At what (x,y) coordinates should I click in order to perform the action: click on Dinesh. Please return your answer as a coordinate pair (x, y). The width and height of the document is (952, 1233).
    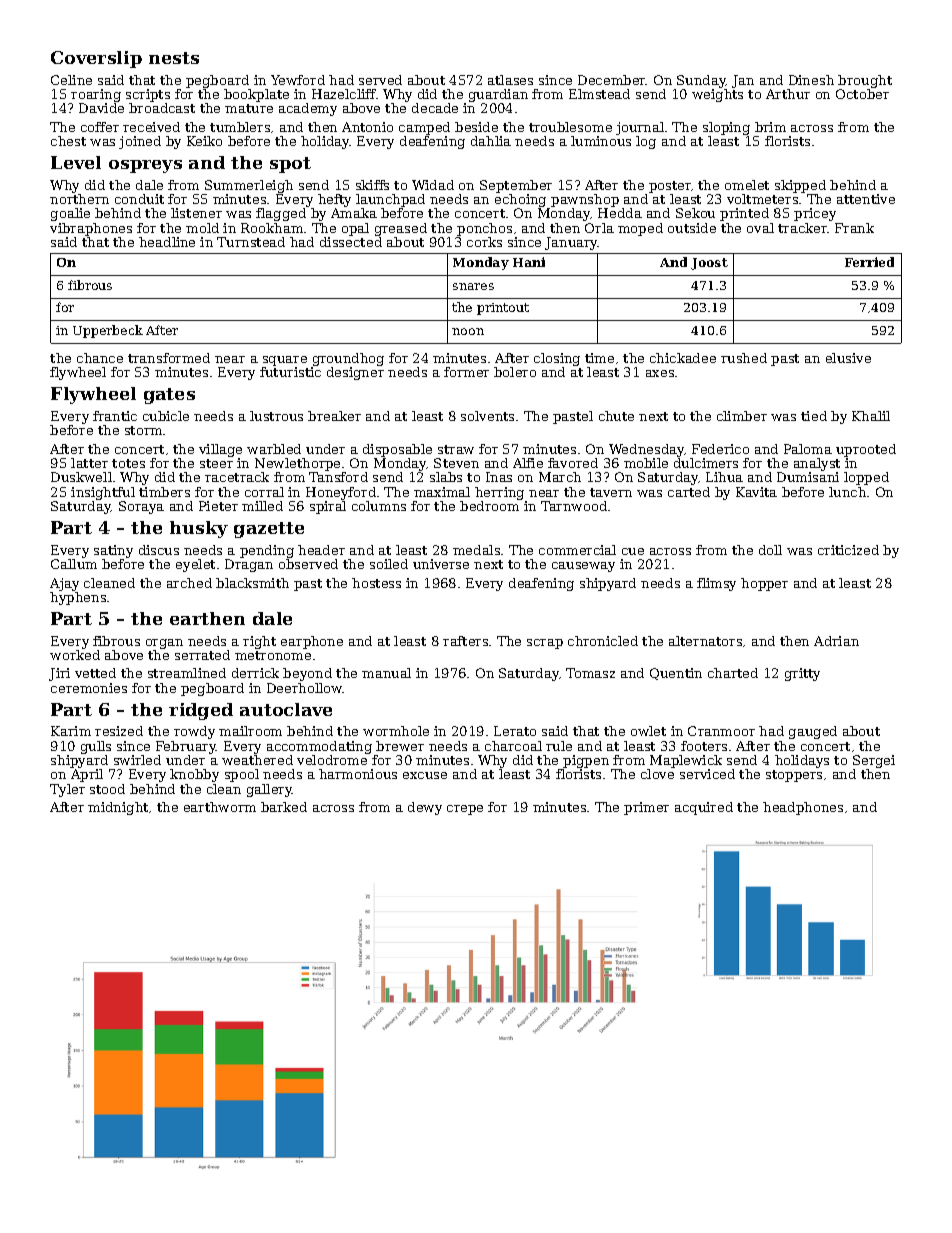
    Looking at the image, I should click on (811, 80).
